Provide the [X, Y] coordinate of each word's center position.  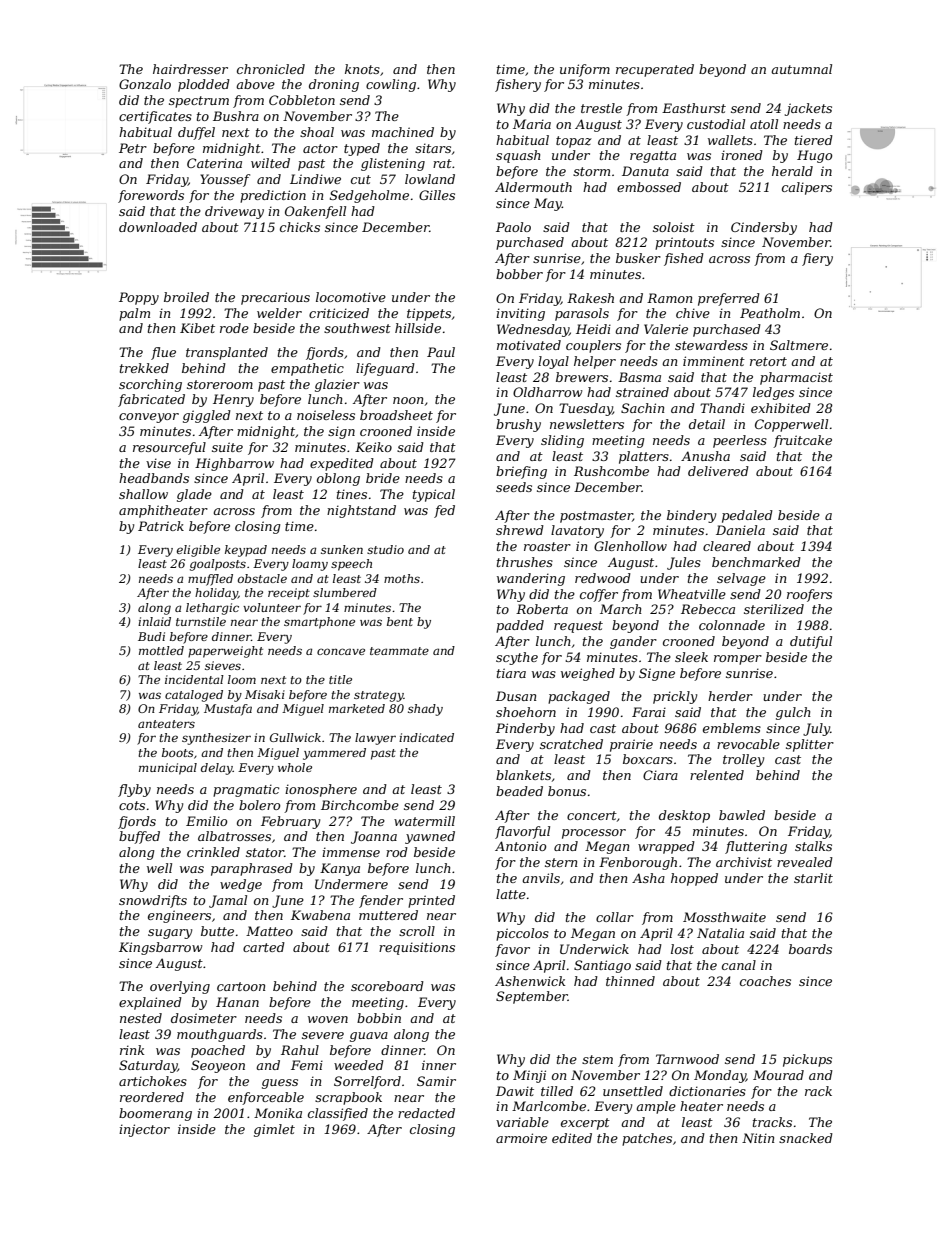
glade [194, 495]
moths [402, 578]
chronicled [271, 69]
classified [338, 1114]
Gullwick [295, 737]
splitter [810, 745]
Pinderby [525, 729]
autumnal [801, 69]
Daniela [740, 530]
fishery [518, 85]
